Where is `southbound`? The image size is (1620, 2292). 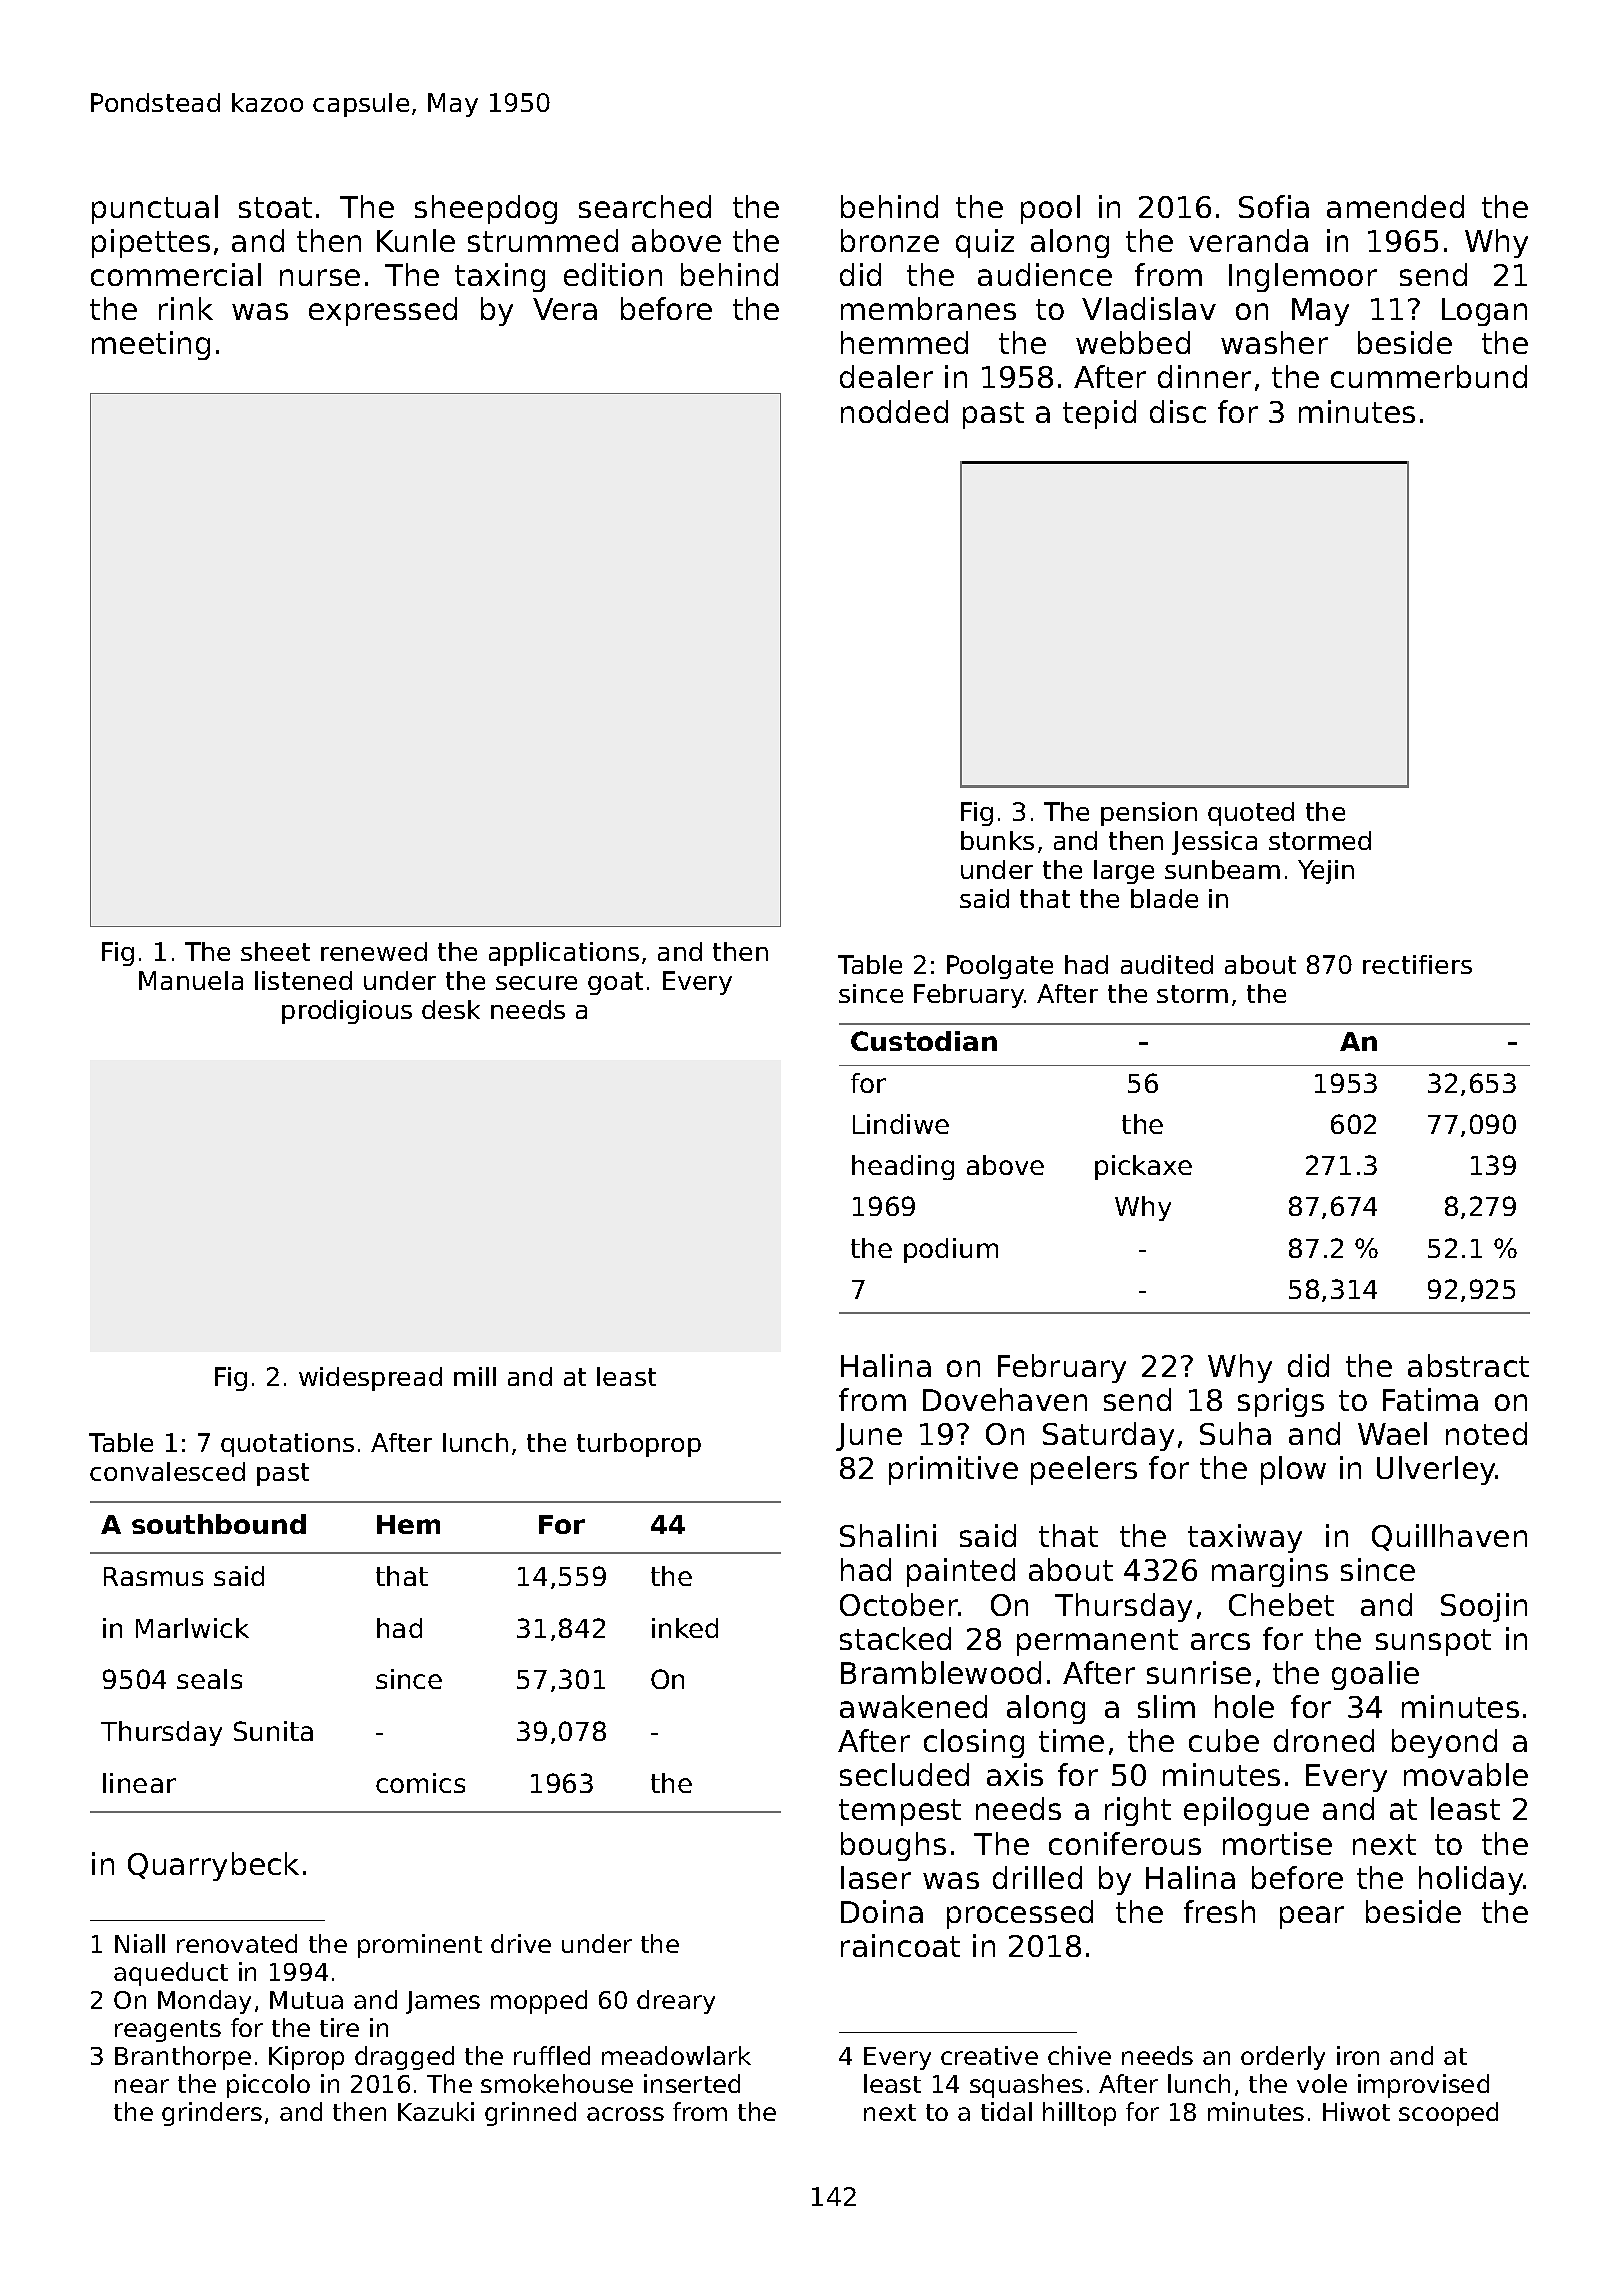 southbound is located at coordinates (219, 1524).
